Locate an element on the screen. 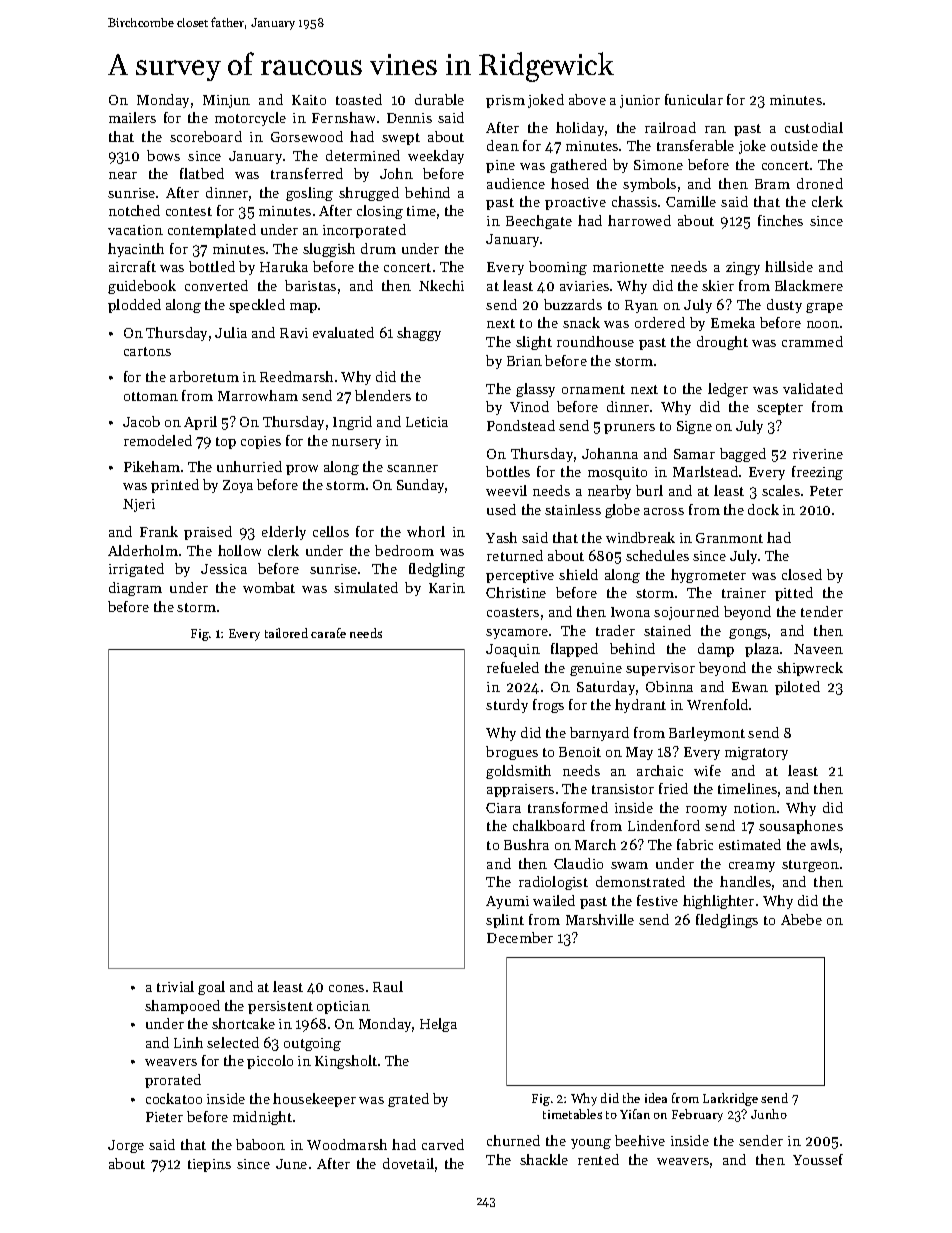  Minjun is located at coordinates (226, 101).
